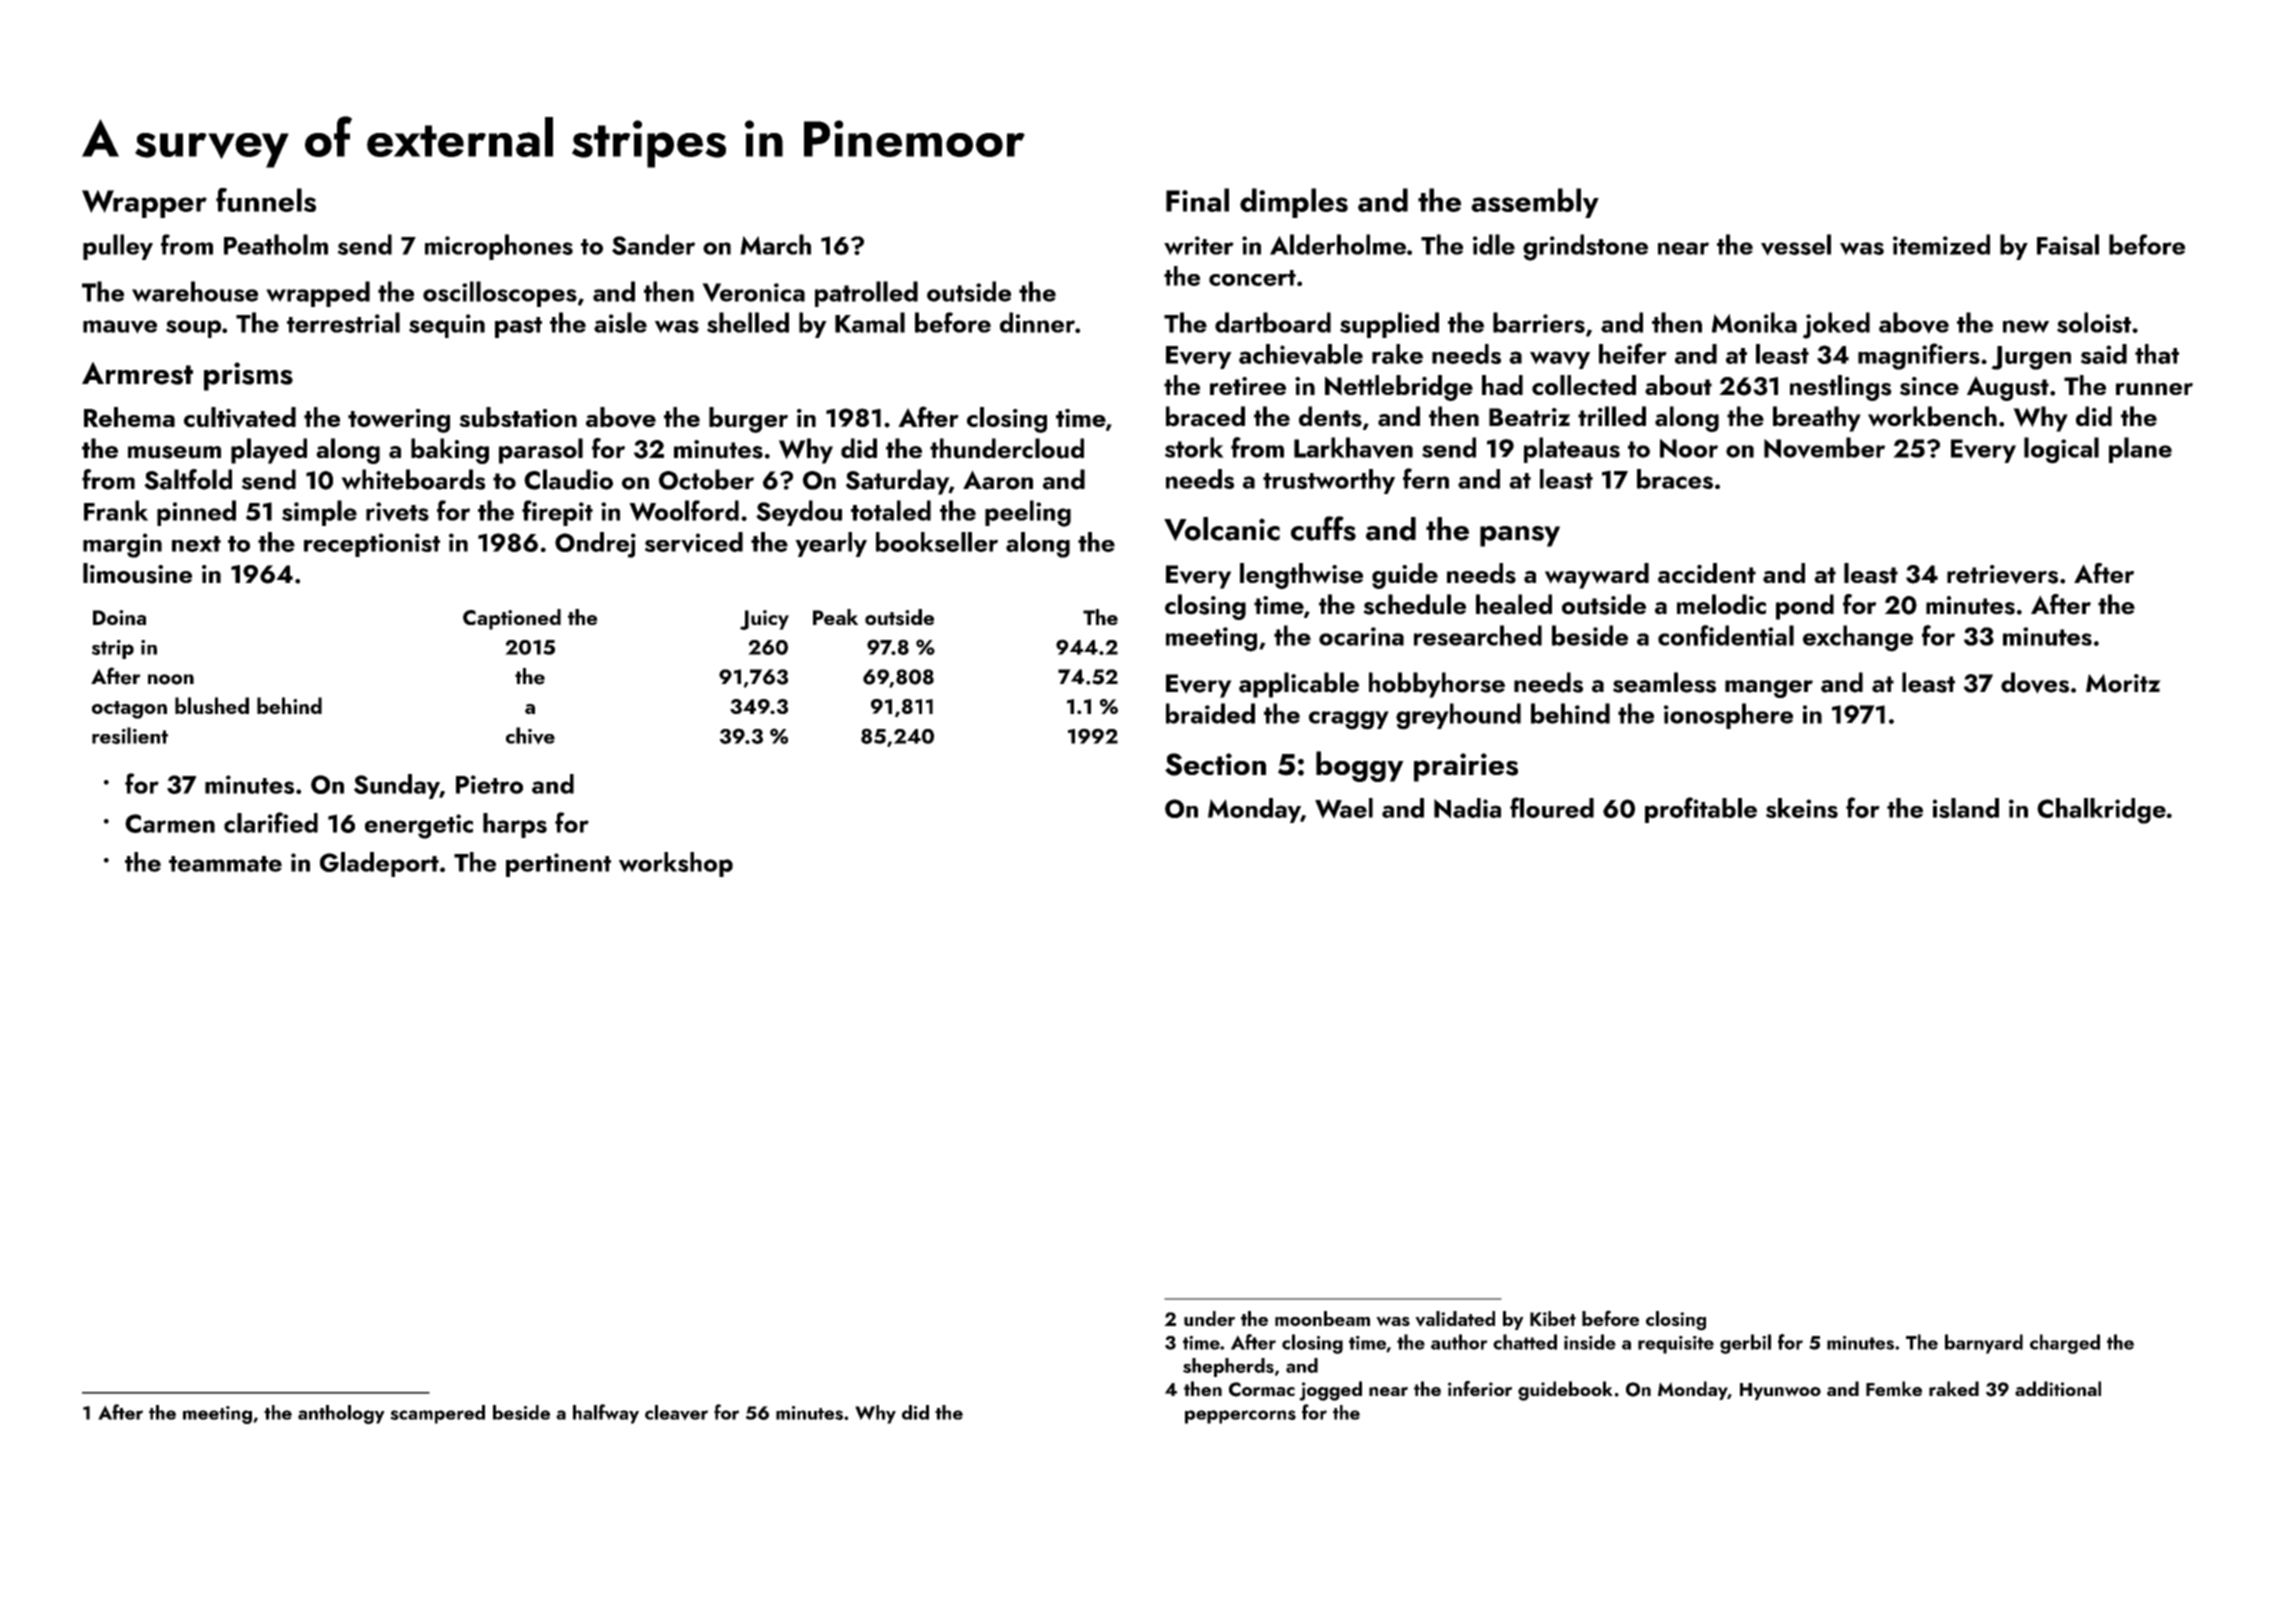 The image size is (2292, 1620). What do you see at coordinates (1344, 808) in the screenshot?
I see `Wael` at bounding box center [1344, 808].
